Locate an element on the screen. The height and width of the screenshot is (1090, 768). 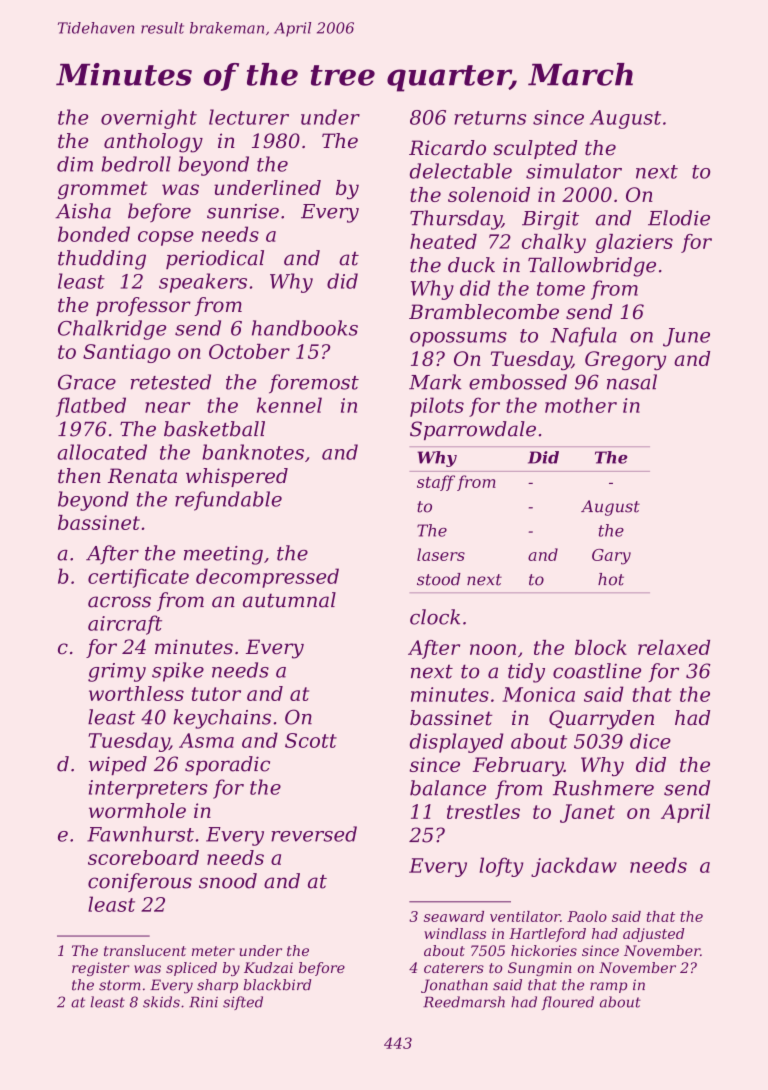
sunrise is located at coordinates (243, 211).
